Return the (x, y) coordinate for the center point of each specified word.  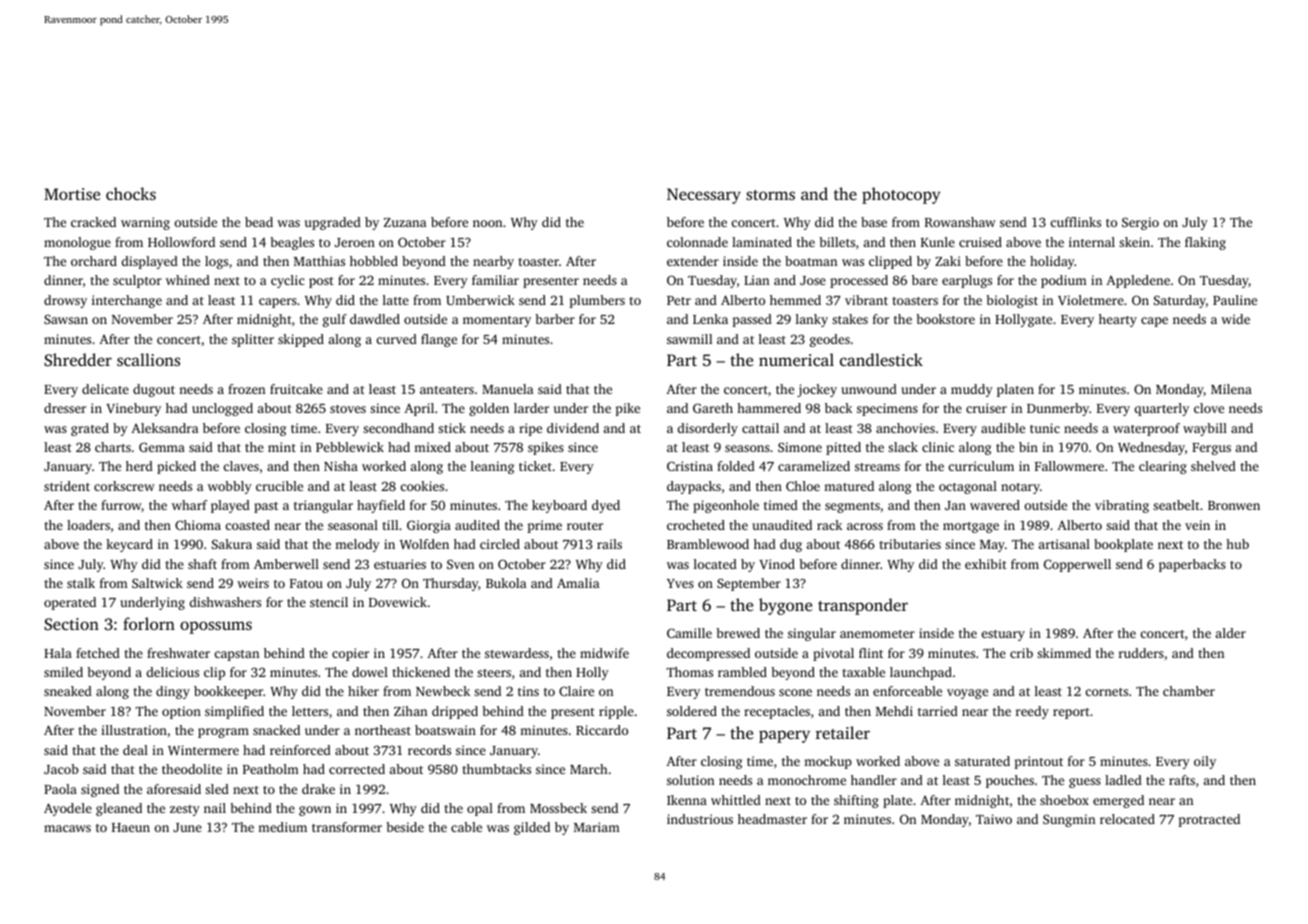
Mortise (72, 194)
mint (282, 447)
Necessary (704, 196)
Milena (1231, 389)
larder (531, 408)
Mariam (597, 827)
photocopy (901, 195)
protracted (1209, 820)
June (187, 827)
